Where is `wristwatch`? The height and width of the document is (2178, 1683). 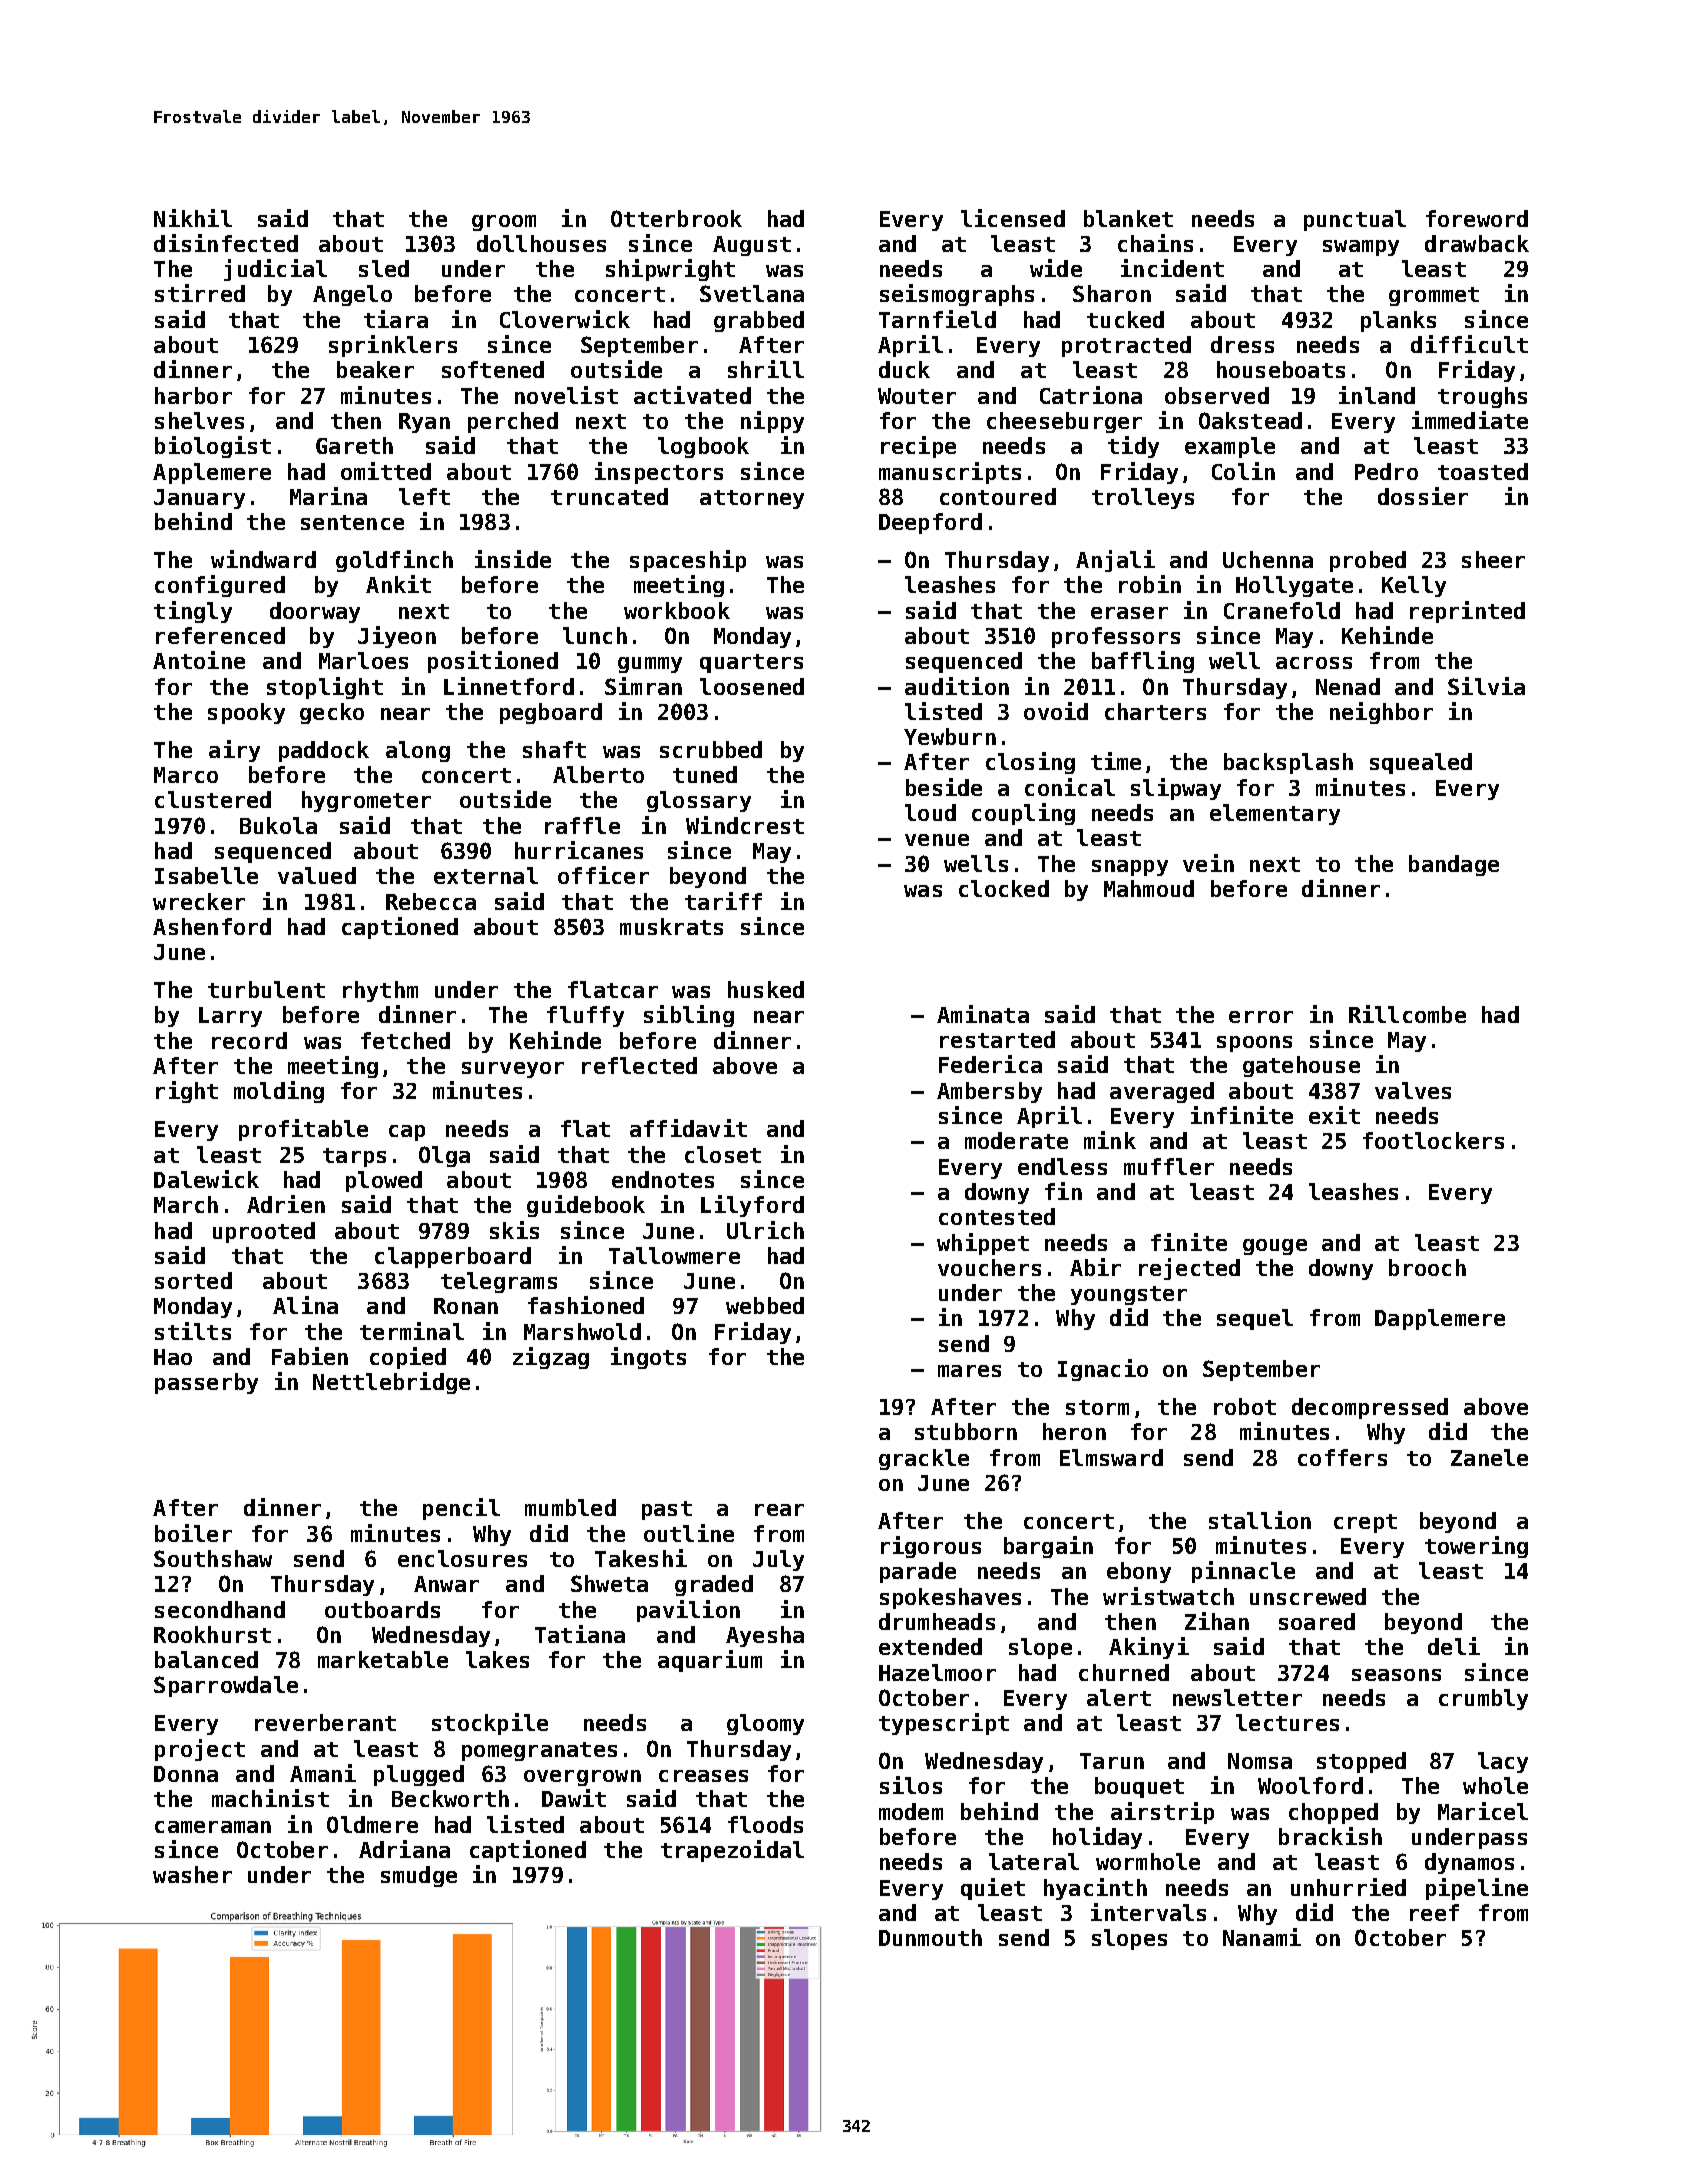
wristwatch is located at coordinates (1168, 1596).
